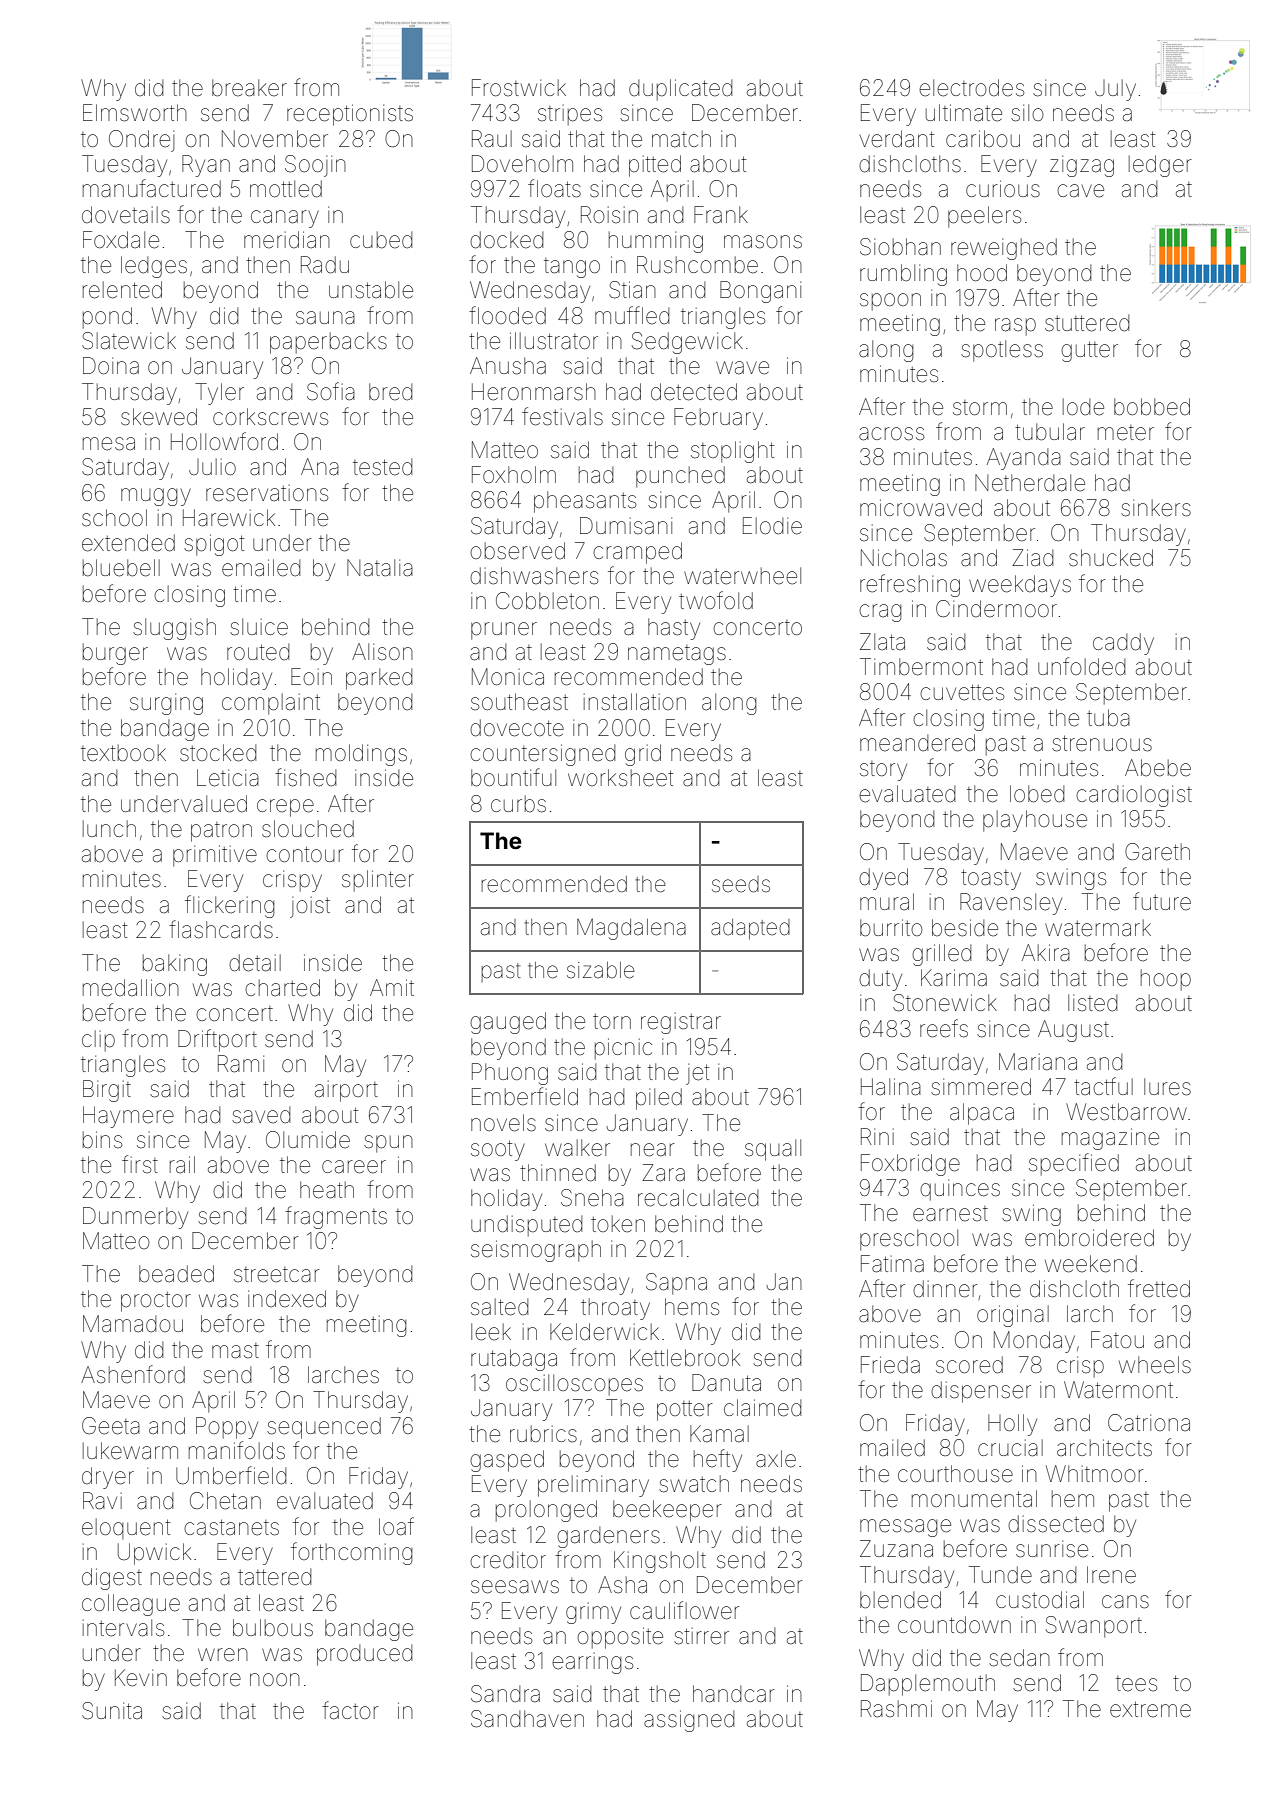 This document has width=1273, height=1800. What do you see at coordinates (1118, 1390) in the document?
I see `Watermont` at bounding box center [1118, 1390].
